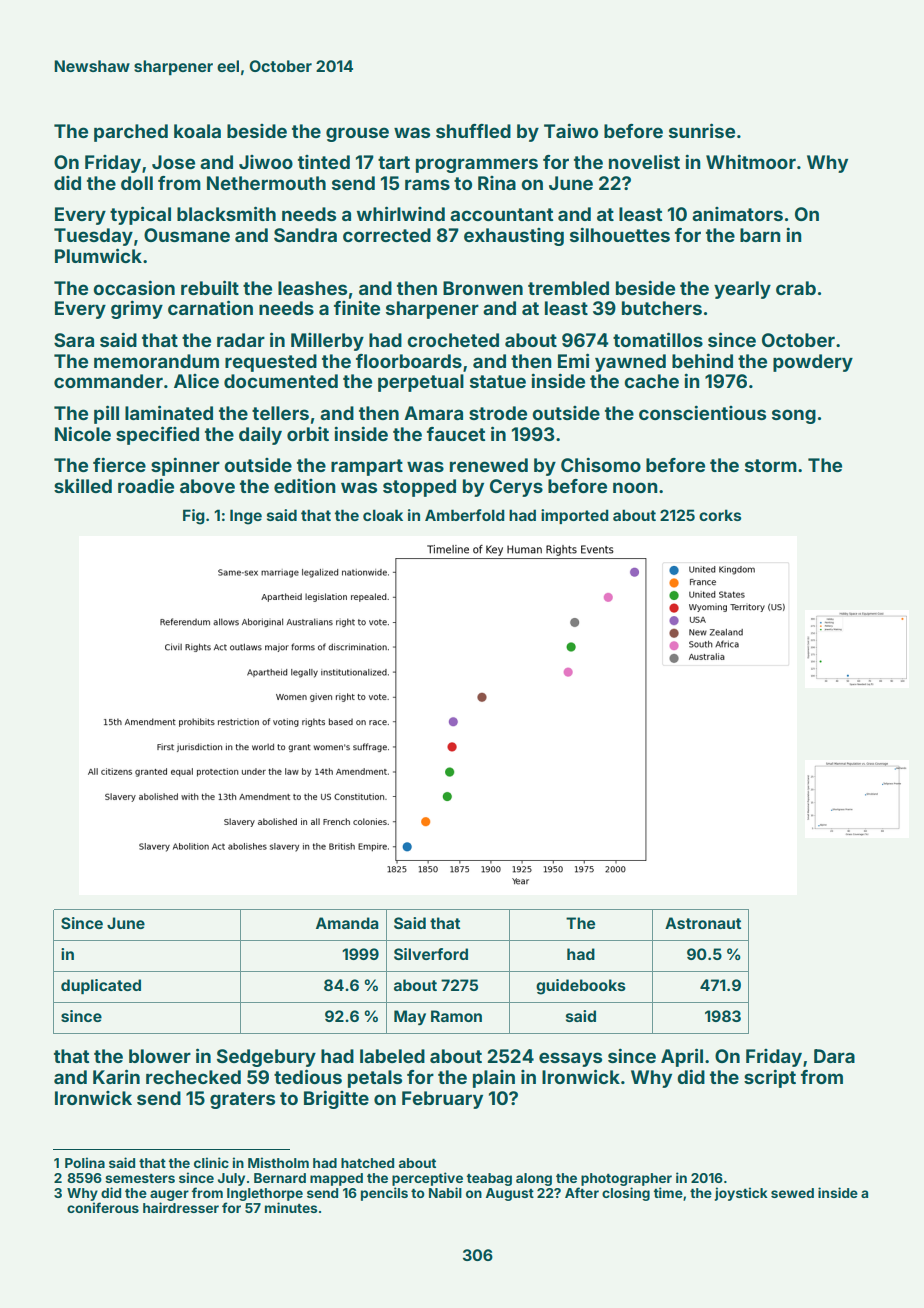  Describe the element at coordinates (131, 133) in the image. I see `parched` at that location.
